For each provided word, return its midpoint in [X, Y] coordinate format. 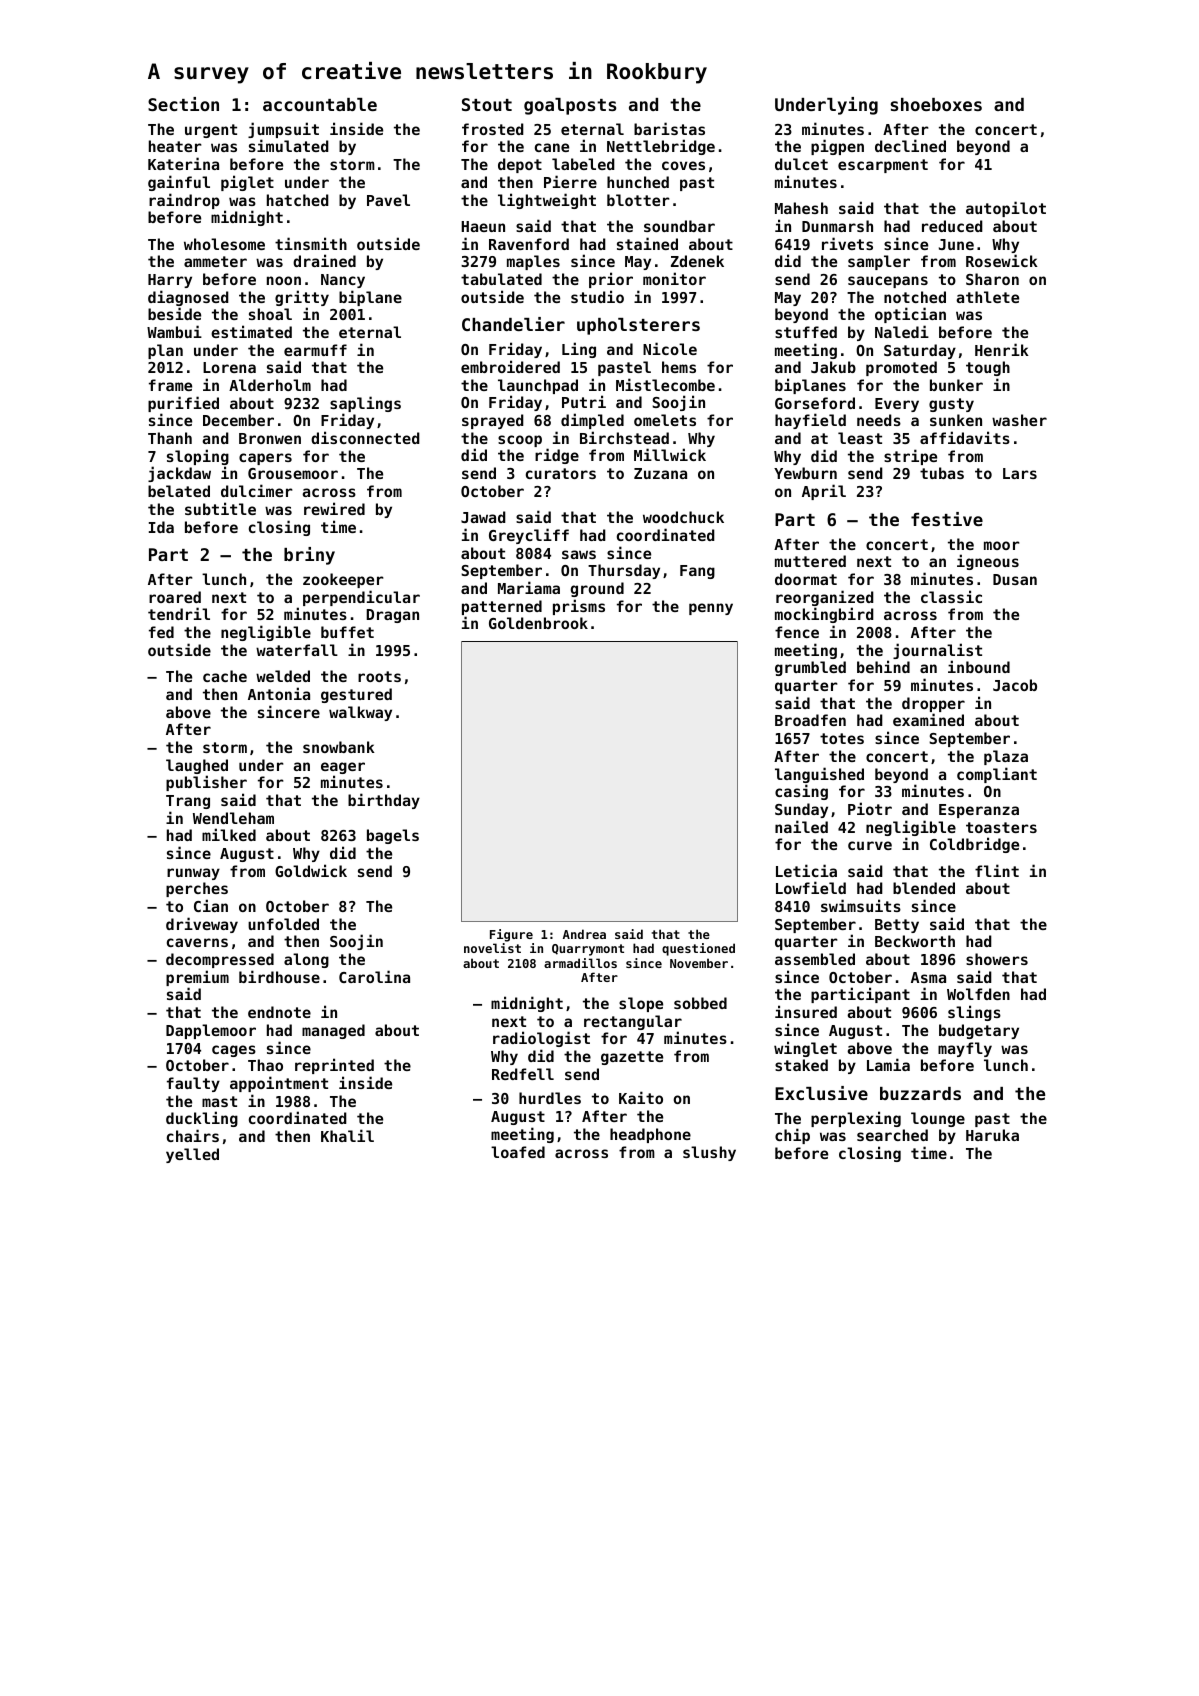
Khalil [347, 1135]
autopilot [1006, 209]
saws [579, 554]
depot [520, 165]
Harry [170, 281]
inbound [979, 666]
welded [283, 676]
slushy [709, 1153]
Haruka [992, 1135]
